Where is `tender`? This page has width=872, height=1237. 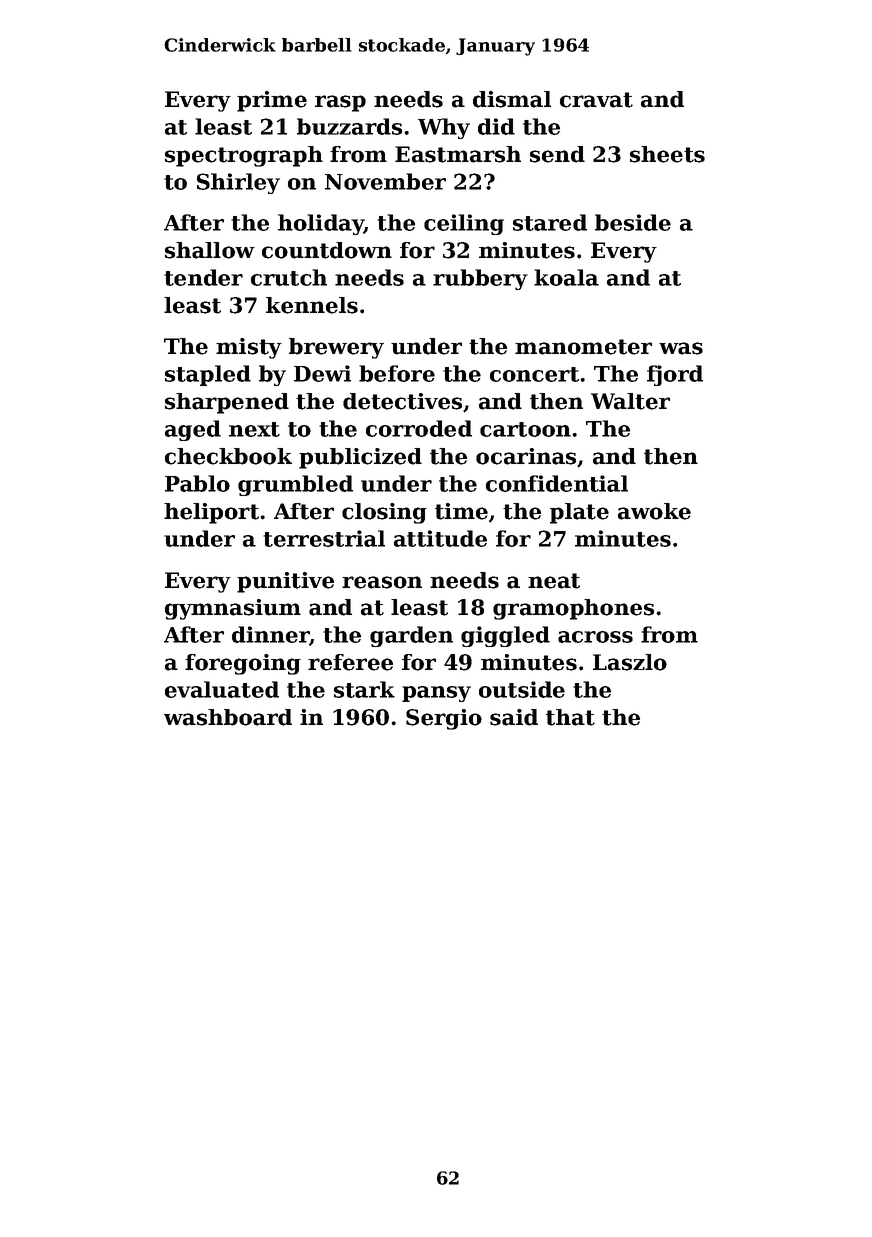
tender is located at coordinates (203, 277).
